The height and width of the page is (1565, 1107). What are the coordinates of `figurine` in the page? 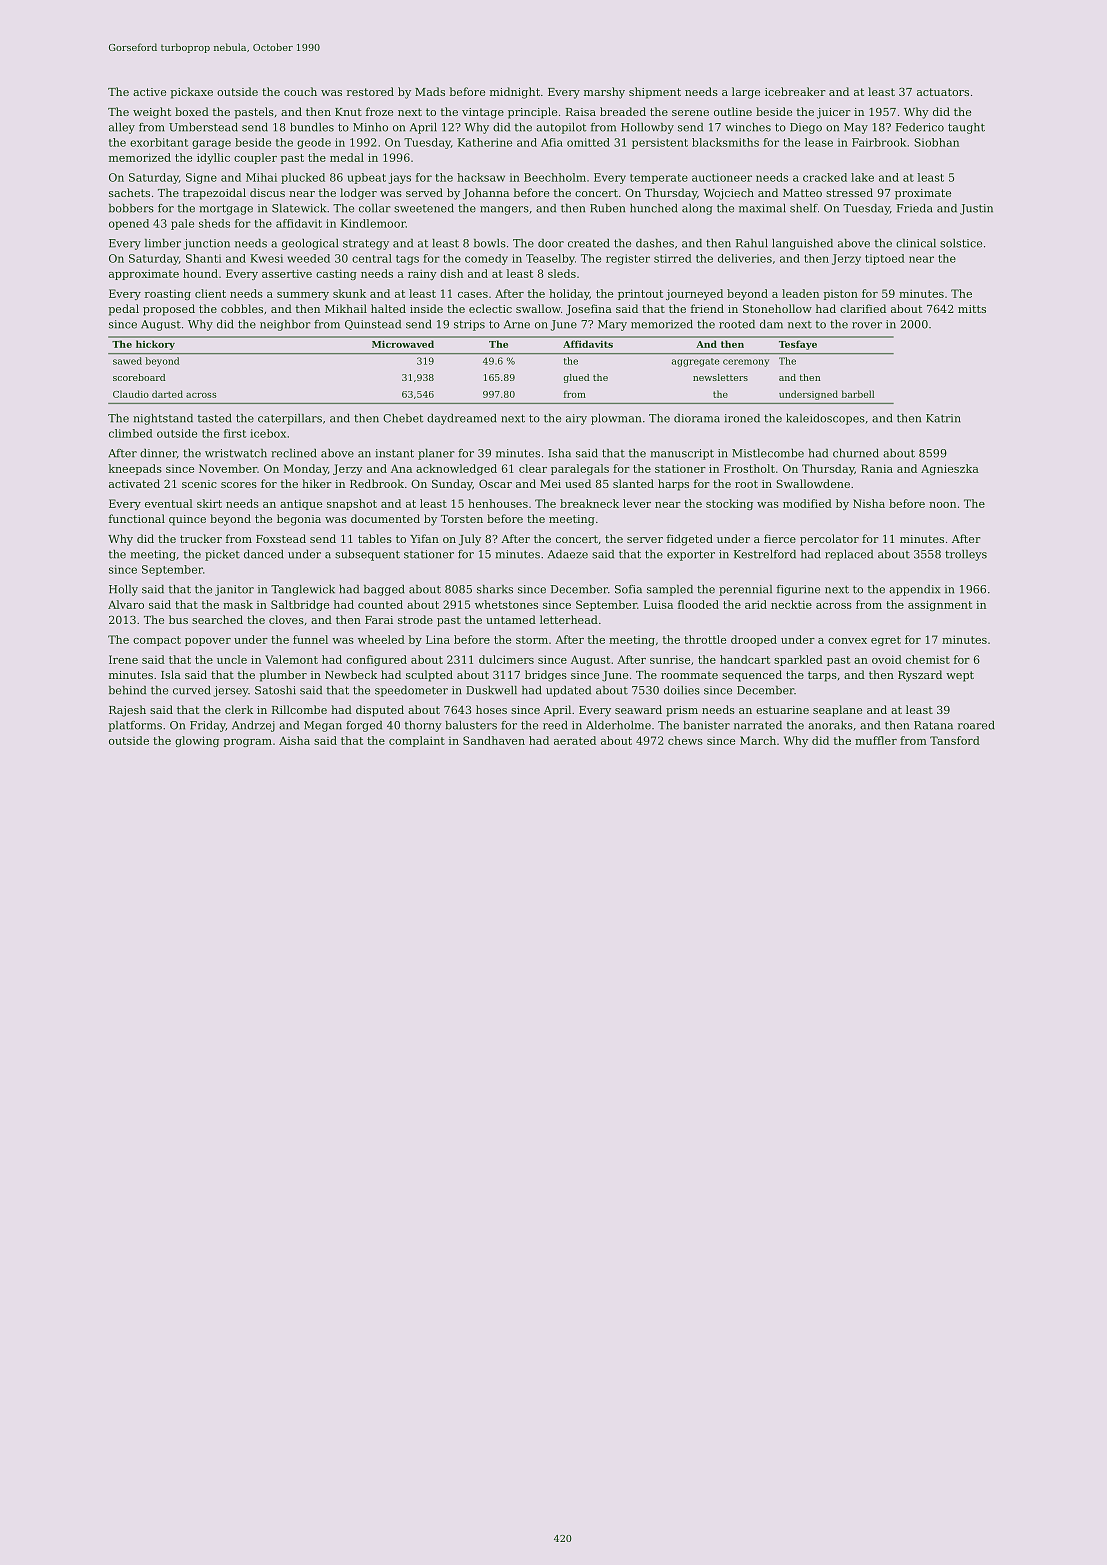 It's located at (798, 590).
